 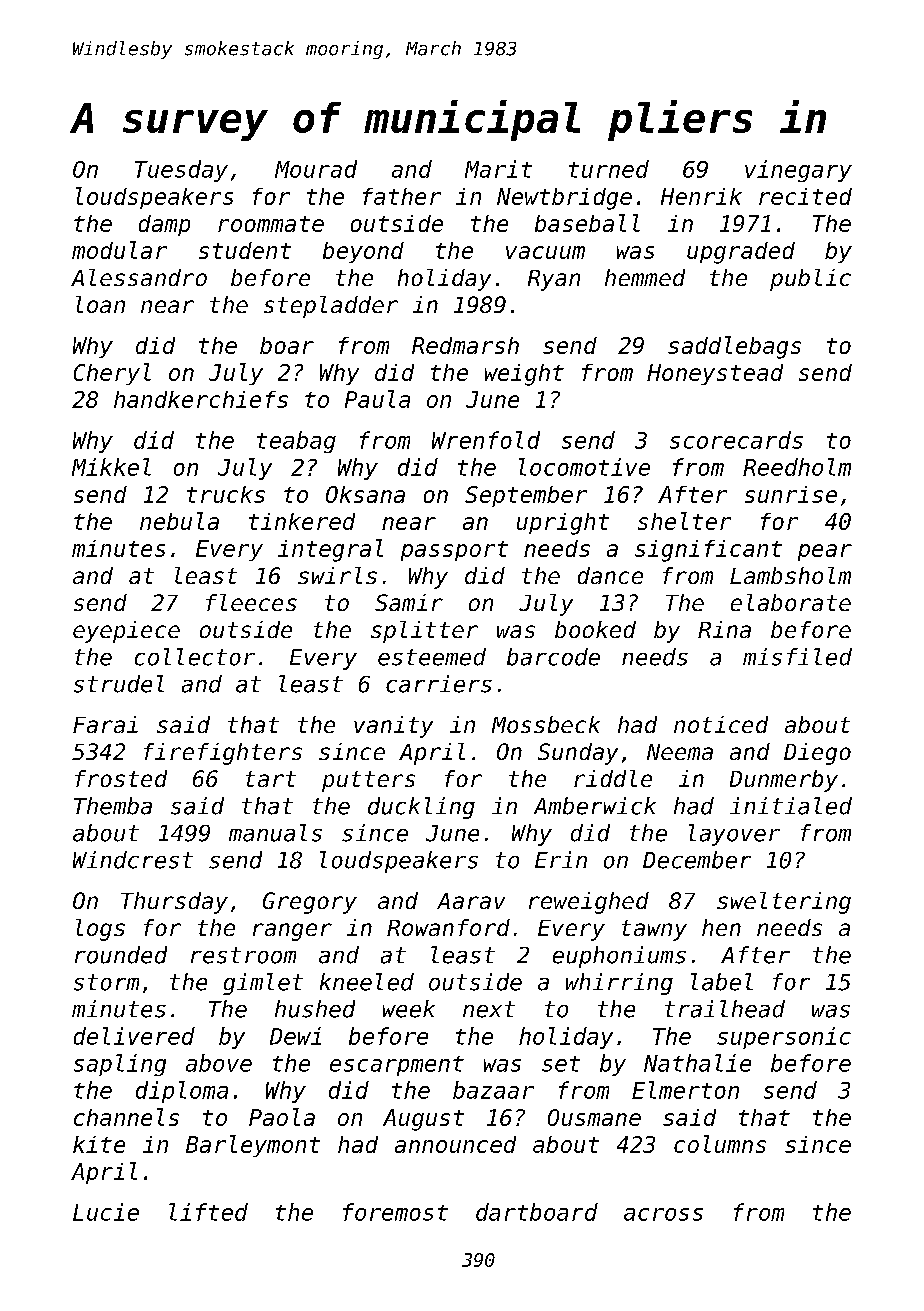 What do you see at coordinates (685, 1090) in the screenshot?
I see `Elmerton` at bounding box center [685, 1090].
